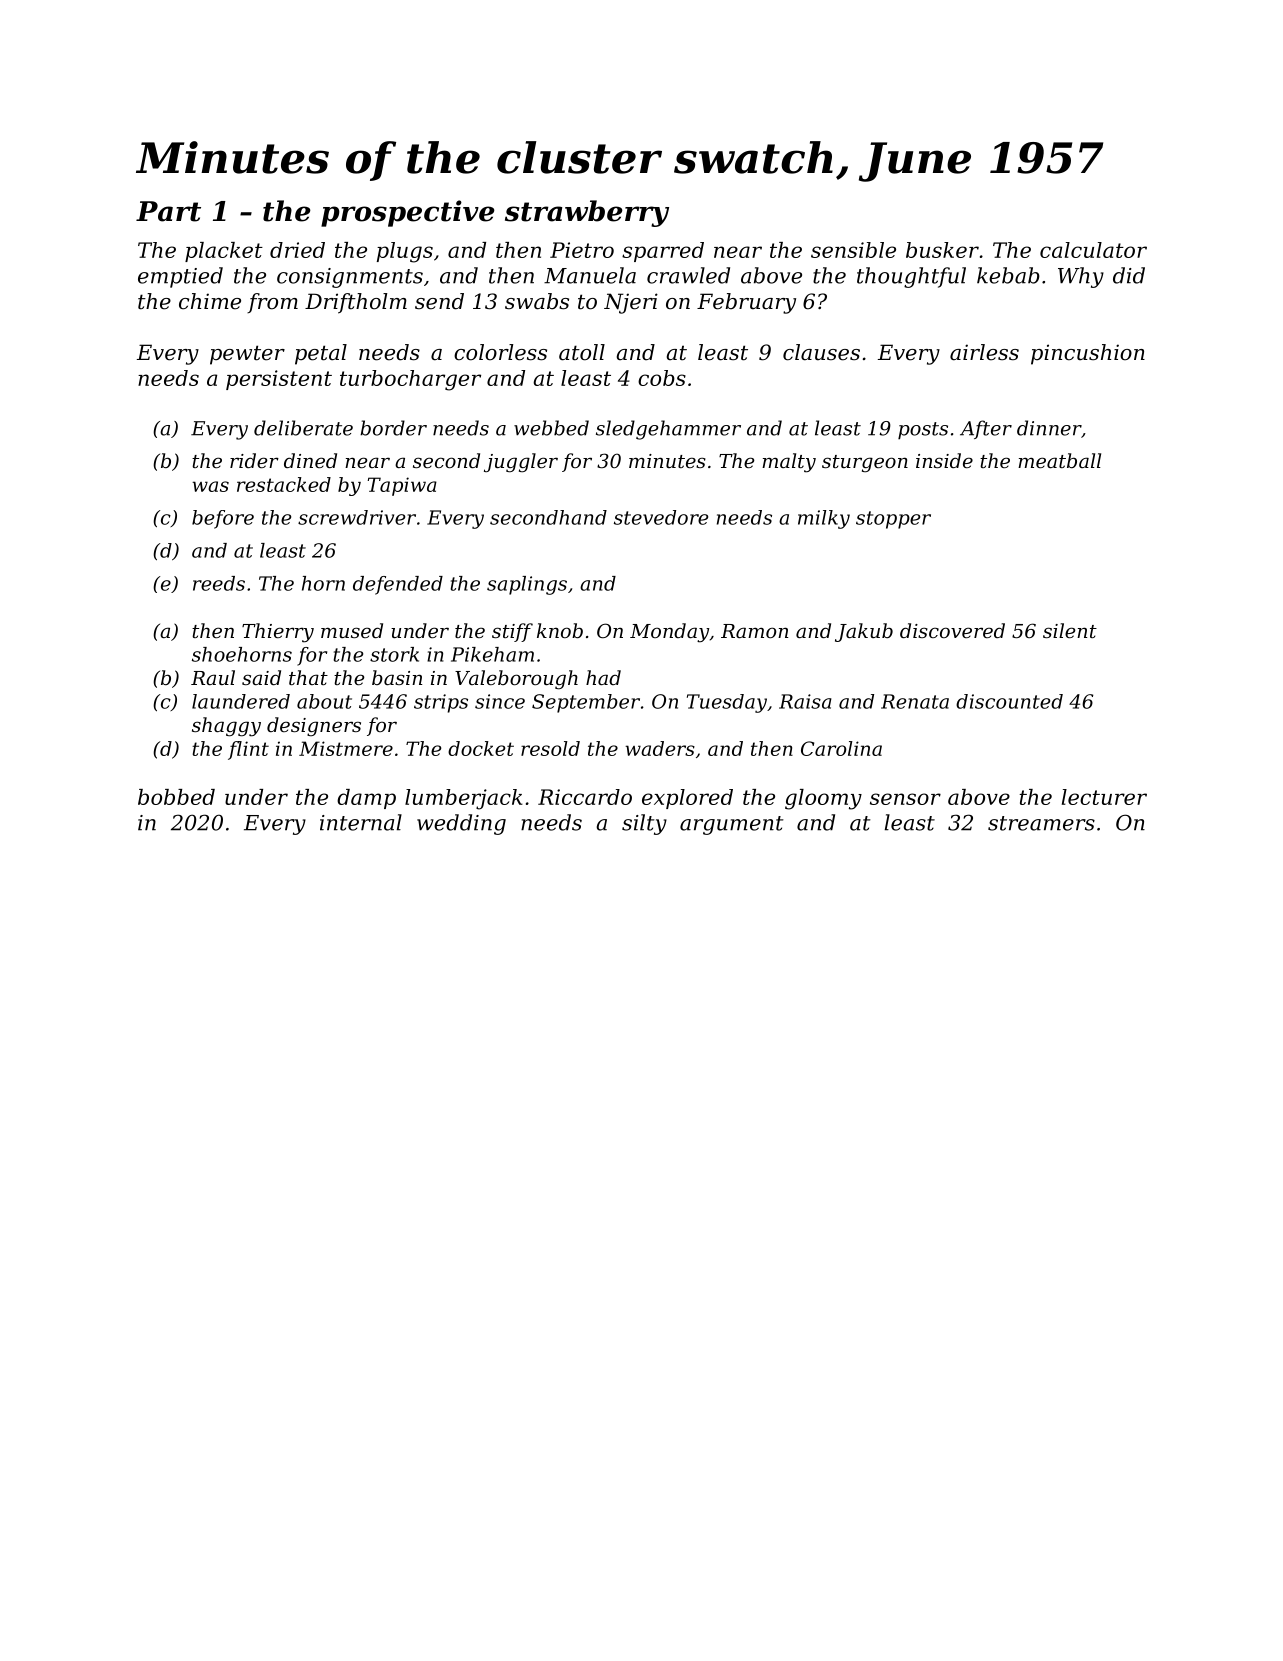 The height and width of the screenshot is (1661, 1283). What do you see at coordinates (1088, 354) in the screenshot?
I see `pincushion` at bounding box center [1088, 354].
